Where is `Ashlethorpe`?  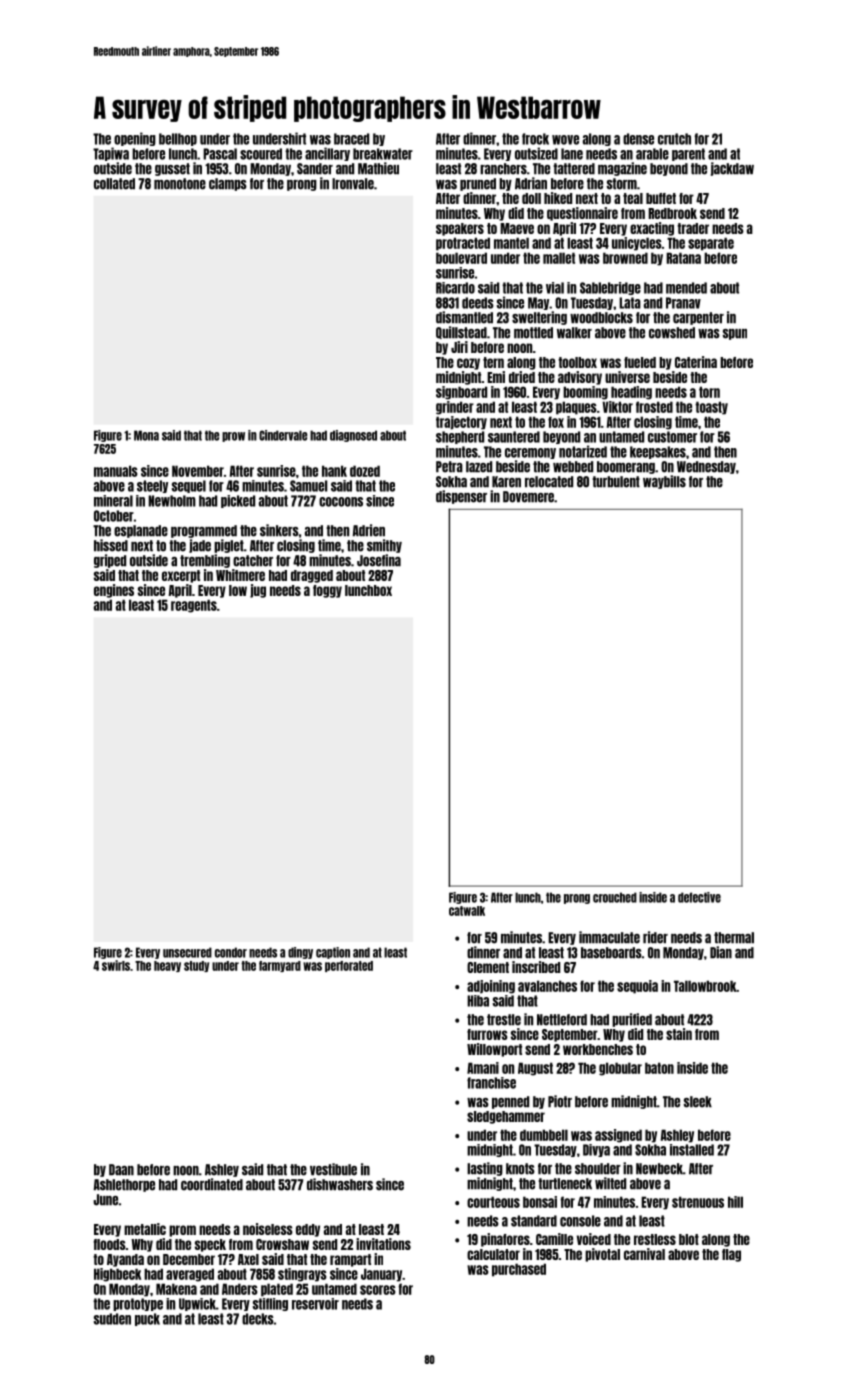
Ashlethorpe is located at coordinates (124, 1185).
